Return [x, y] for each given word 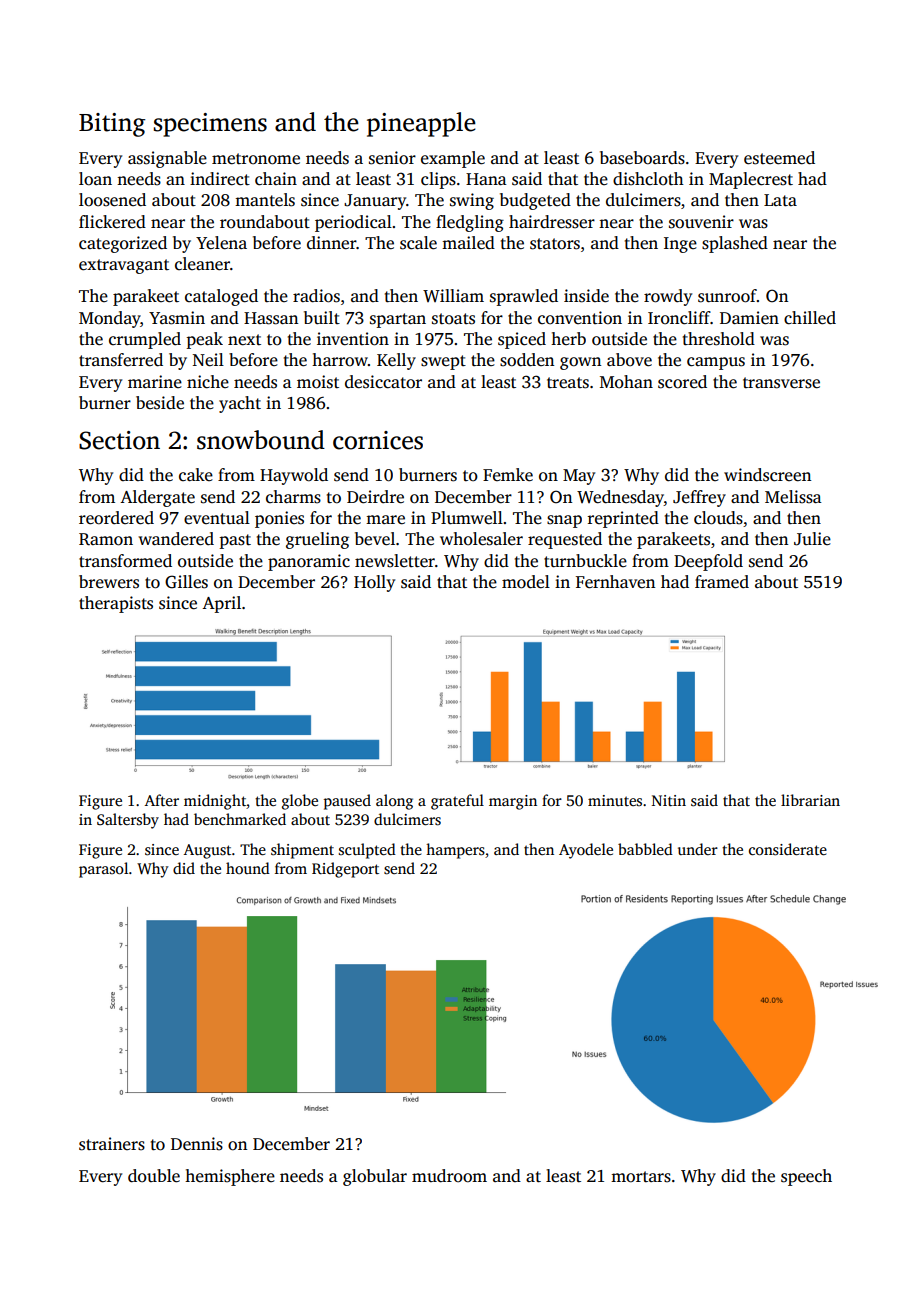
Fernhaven [615, 582]
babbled [645, 849]
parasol [103, 870]
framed [722, 582]
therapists [116, 604]
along [394, 802]
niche [208, 382]
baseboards [642, 158]
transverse [781, 383]
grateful [457, 802]
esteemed [779, 158]
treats [568, 383]
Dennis [197, 1144]
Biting [112, 125]
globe [300, 802]
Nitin [669, 800]
